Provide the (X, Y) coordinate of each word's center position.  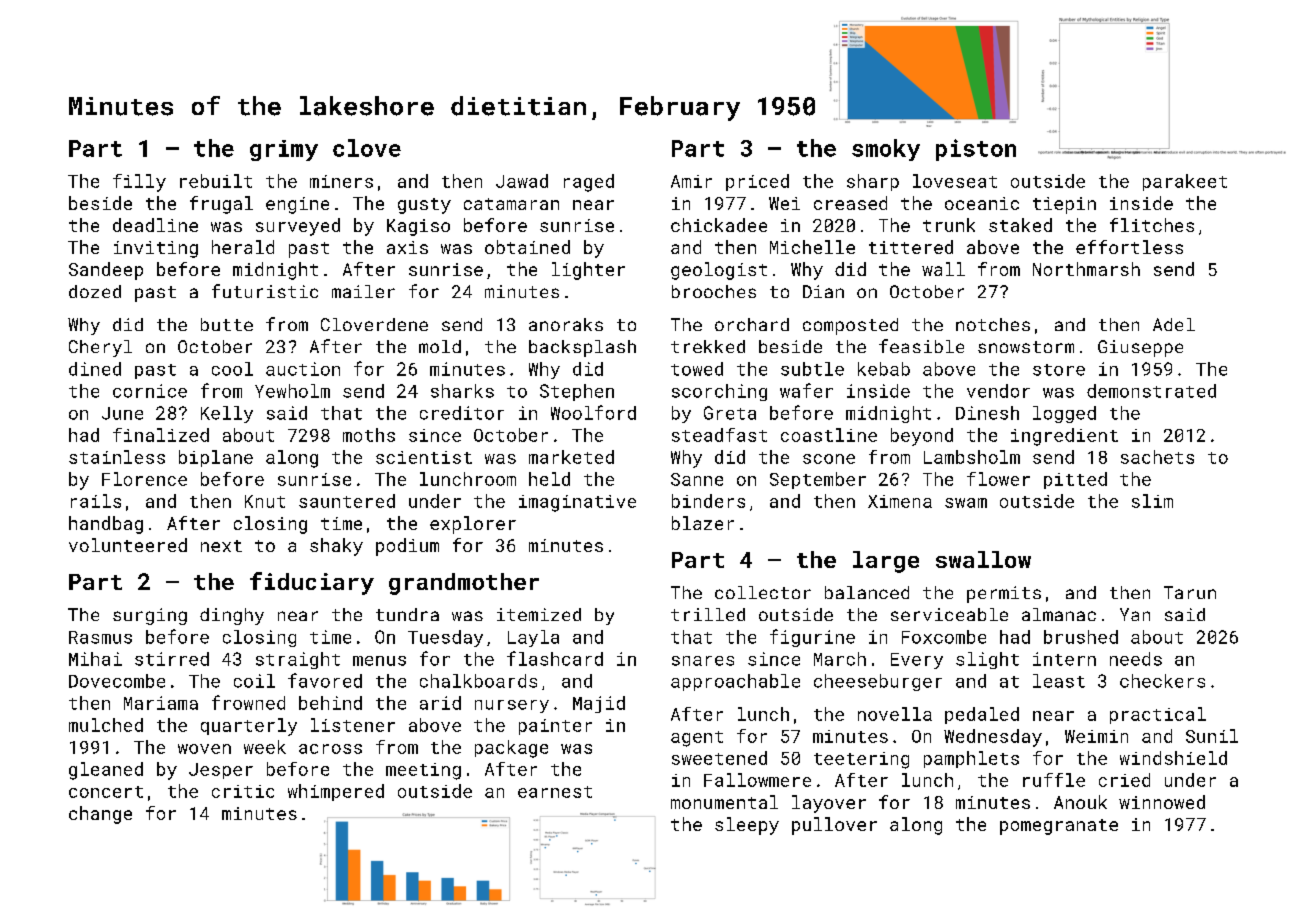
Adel (1174, 324)
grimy (284, 150)
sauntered (347, 501)
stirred (172, 659)
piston (976, 150)
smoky (886, 150)
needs (1136, 659)
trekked (708, 346)
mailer (363, 291)
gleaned (106, 771)
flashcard (555, 658)
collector (763, 592)
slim (1152, 501)
